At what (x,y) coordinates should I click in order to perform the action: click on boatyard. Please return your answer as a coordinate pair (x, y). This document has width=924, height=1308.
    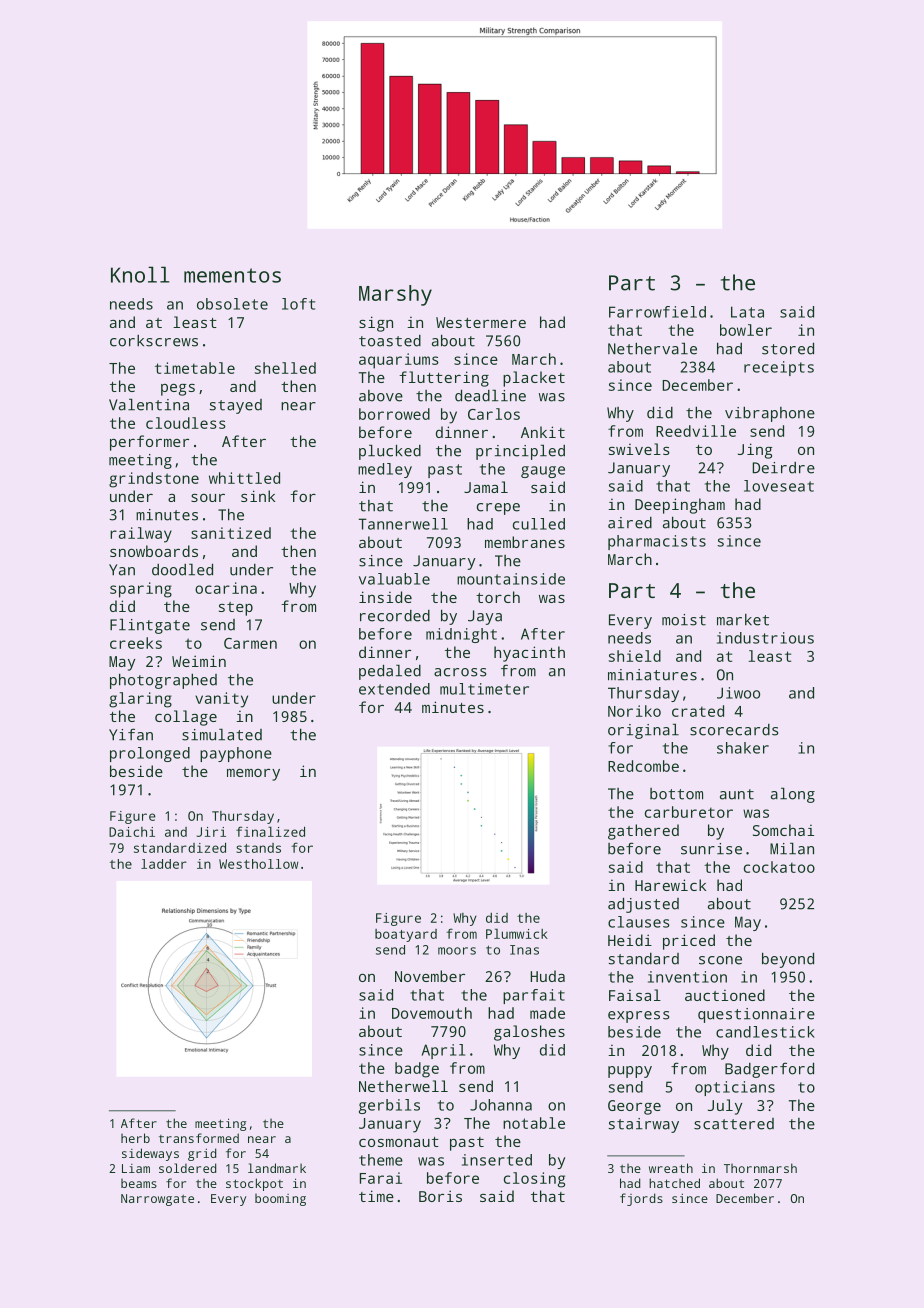
    Looking at the image, I should click on (406, 935).
